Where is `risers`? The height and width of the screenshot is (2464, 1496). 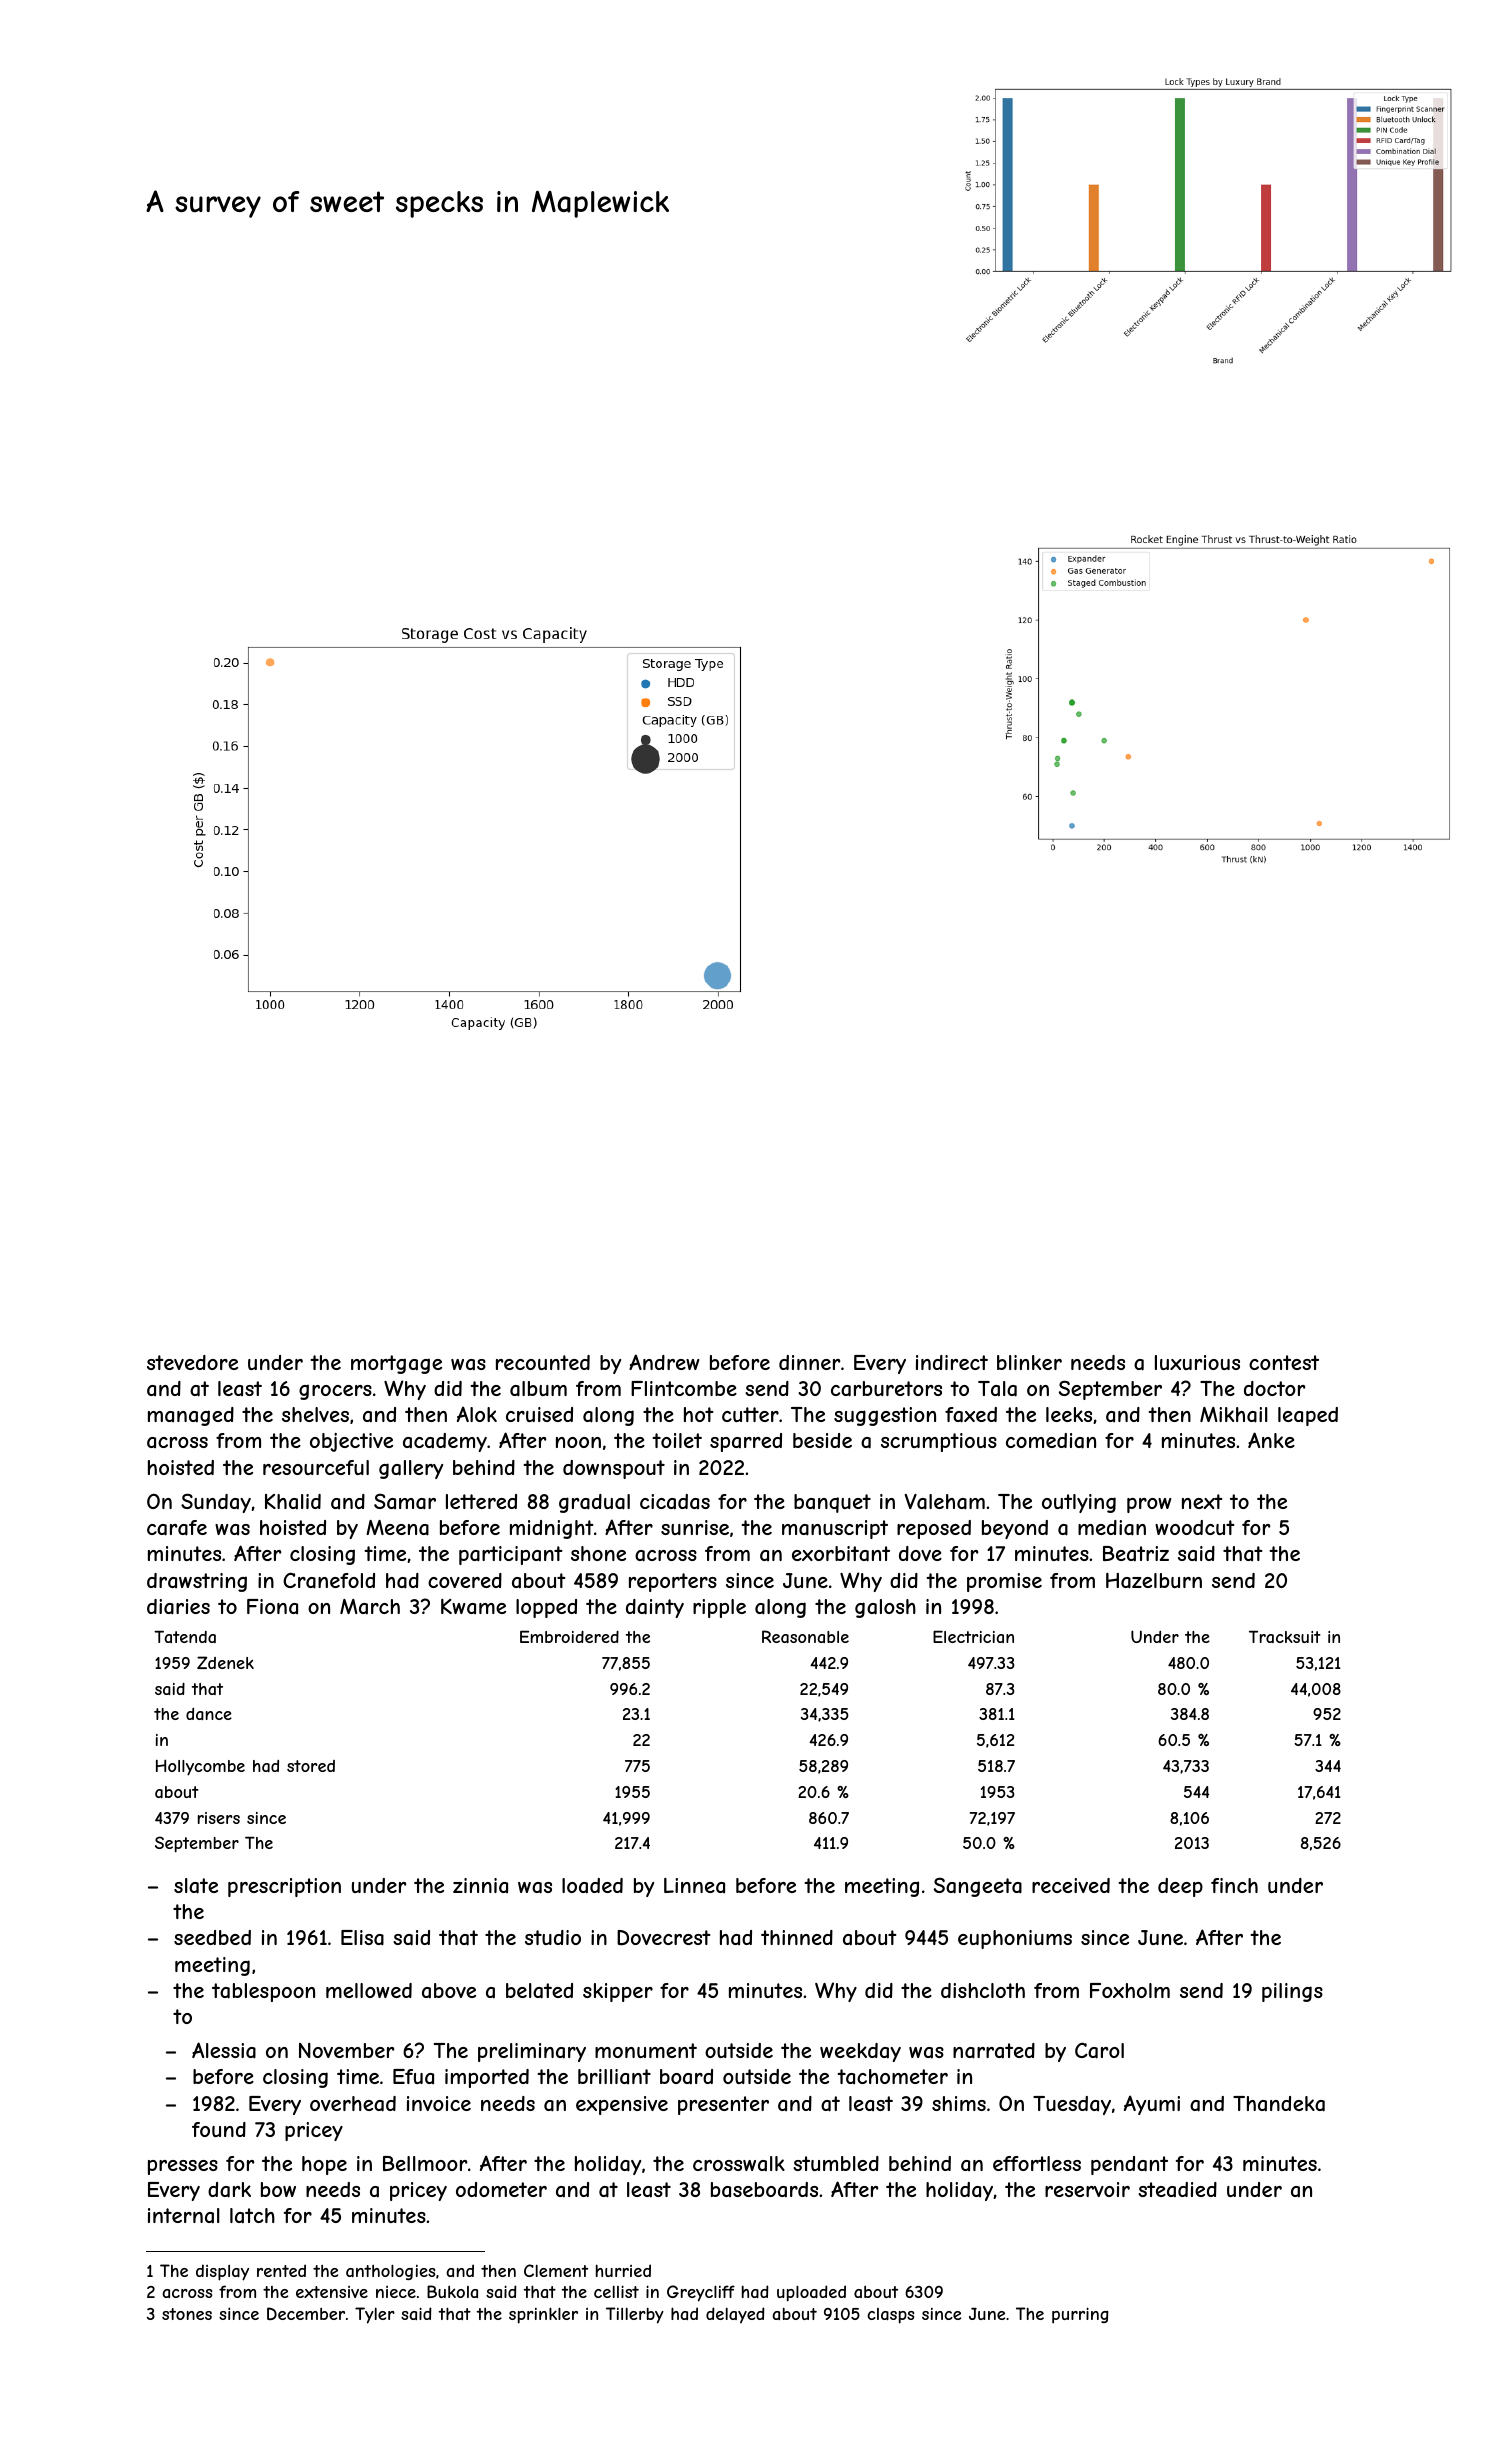
risers is located at coordinates (219, 1818).
